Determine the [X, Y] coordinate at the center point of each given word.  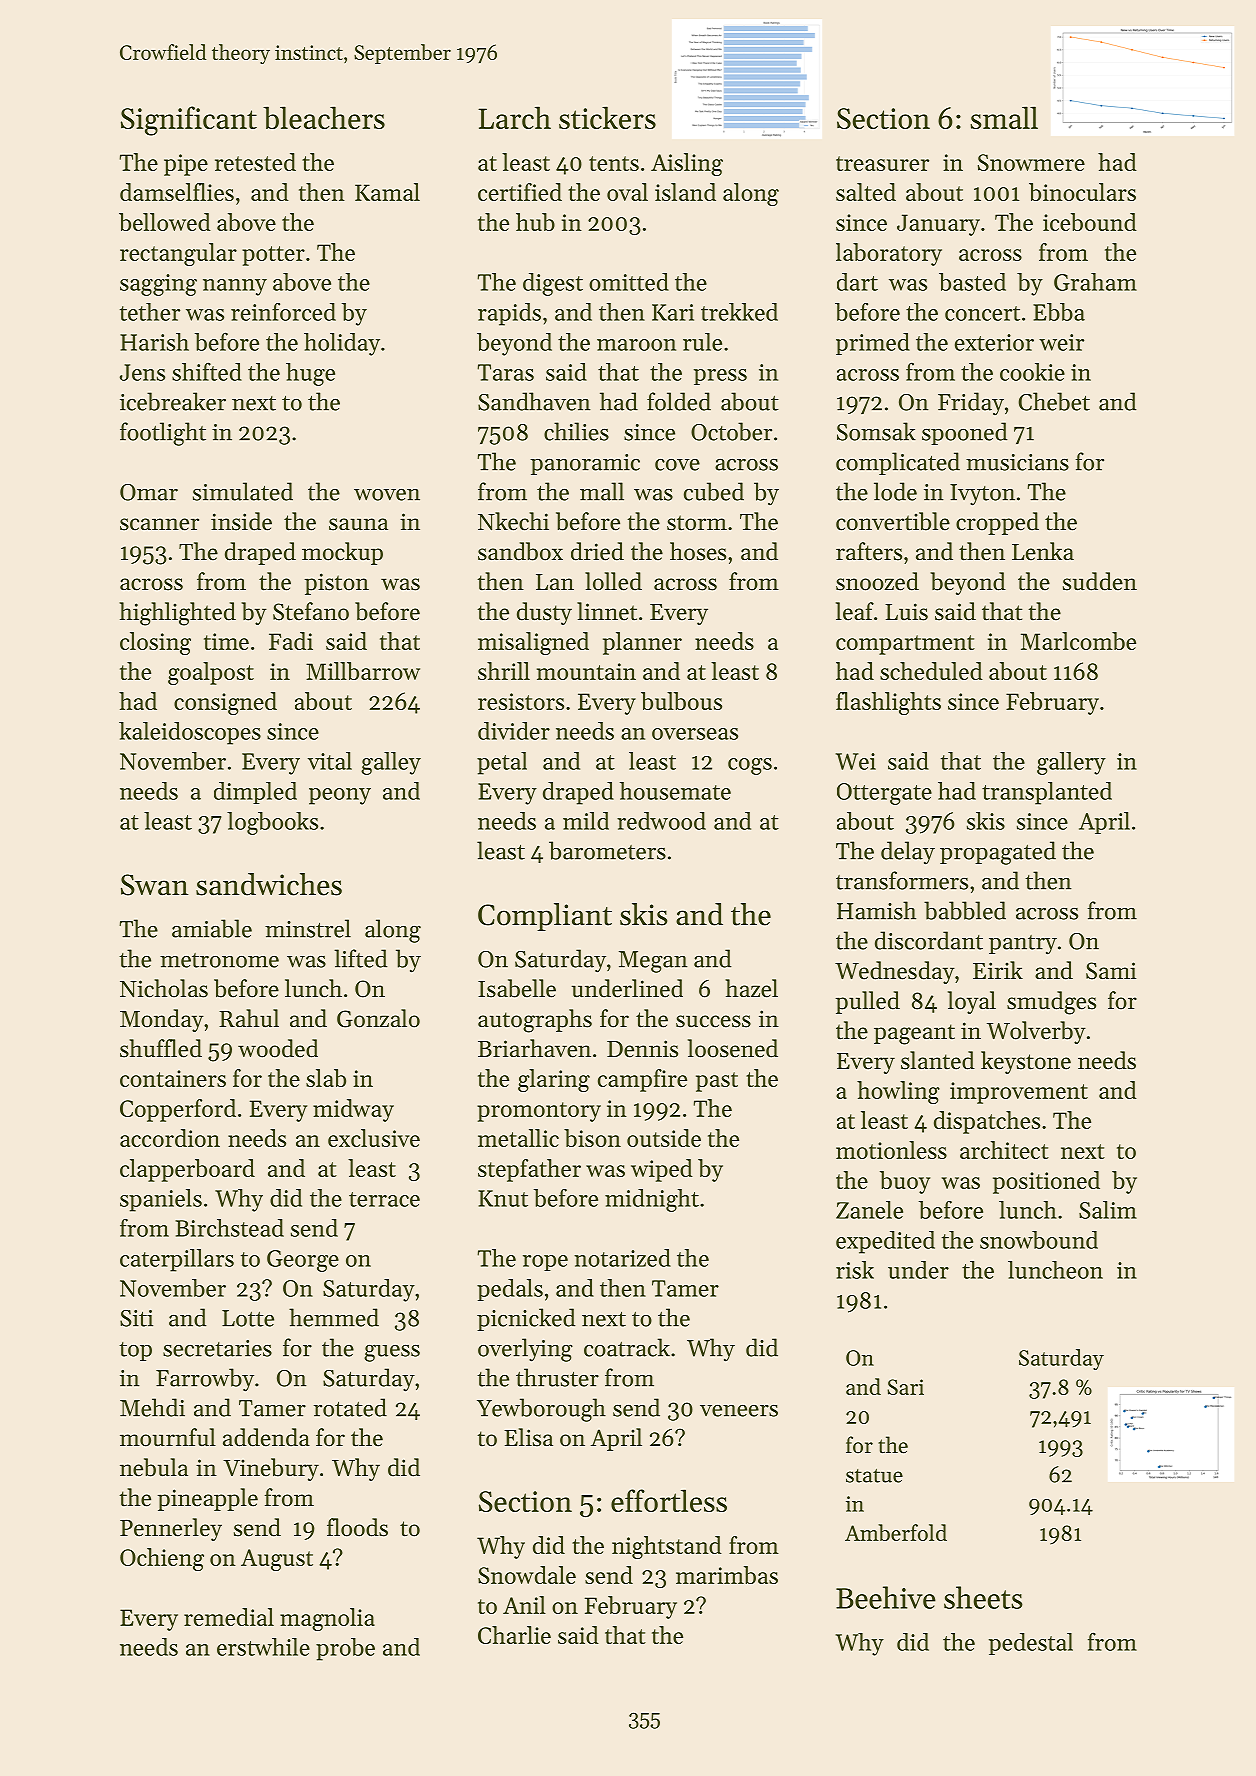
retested [255, 162]
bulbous [681, 701]
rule [702, 342]
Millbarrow [363, 671]
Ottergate [884, 794]
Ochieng [162, 1559]
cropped [997, 523]
